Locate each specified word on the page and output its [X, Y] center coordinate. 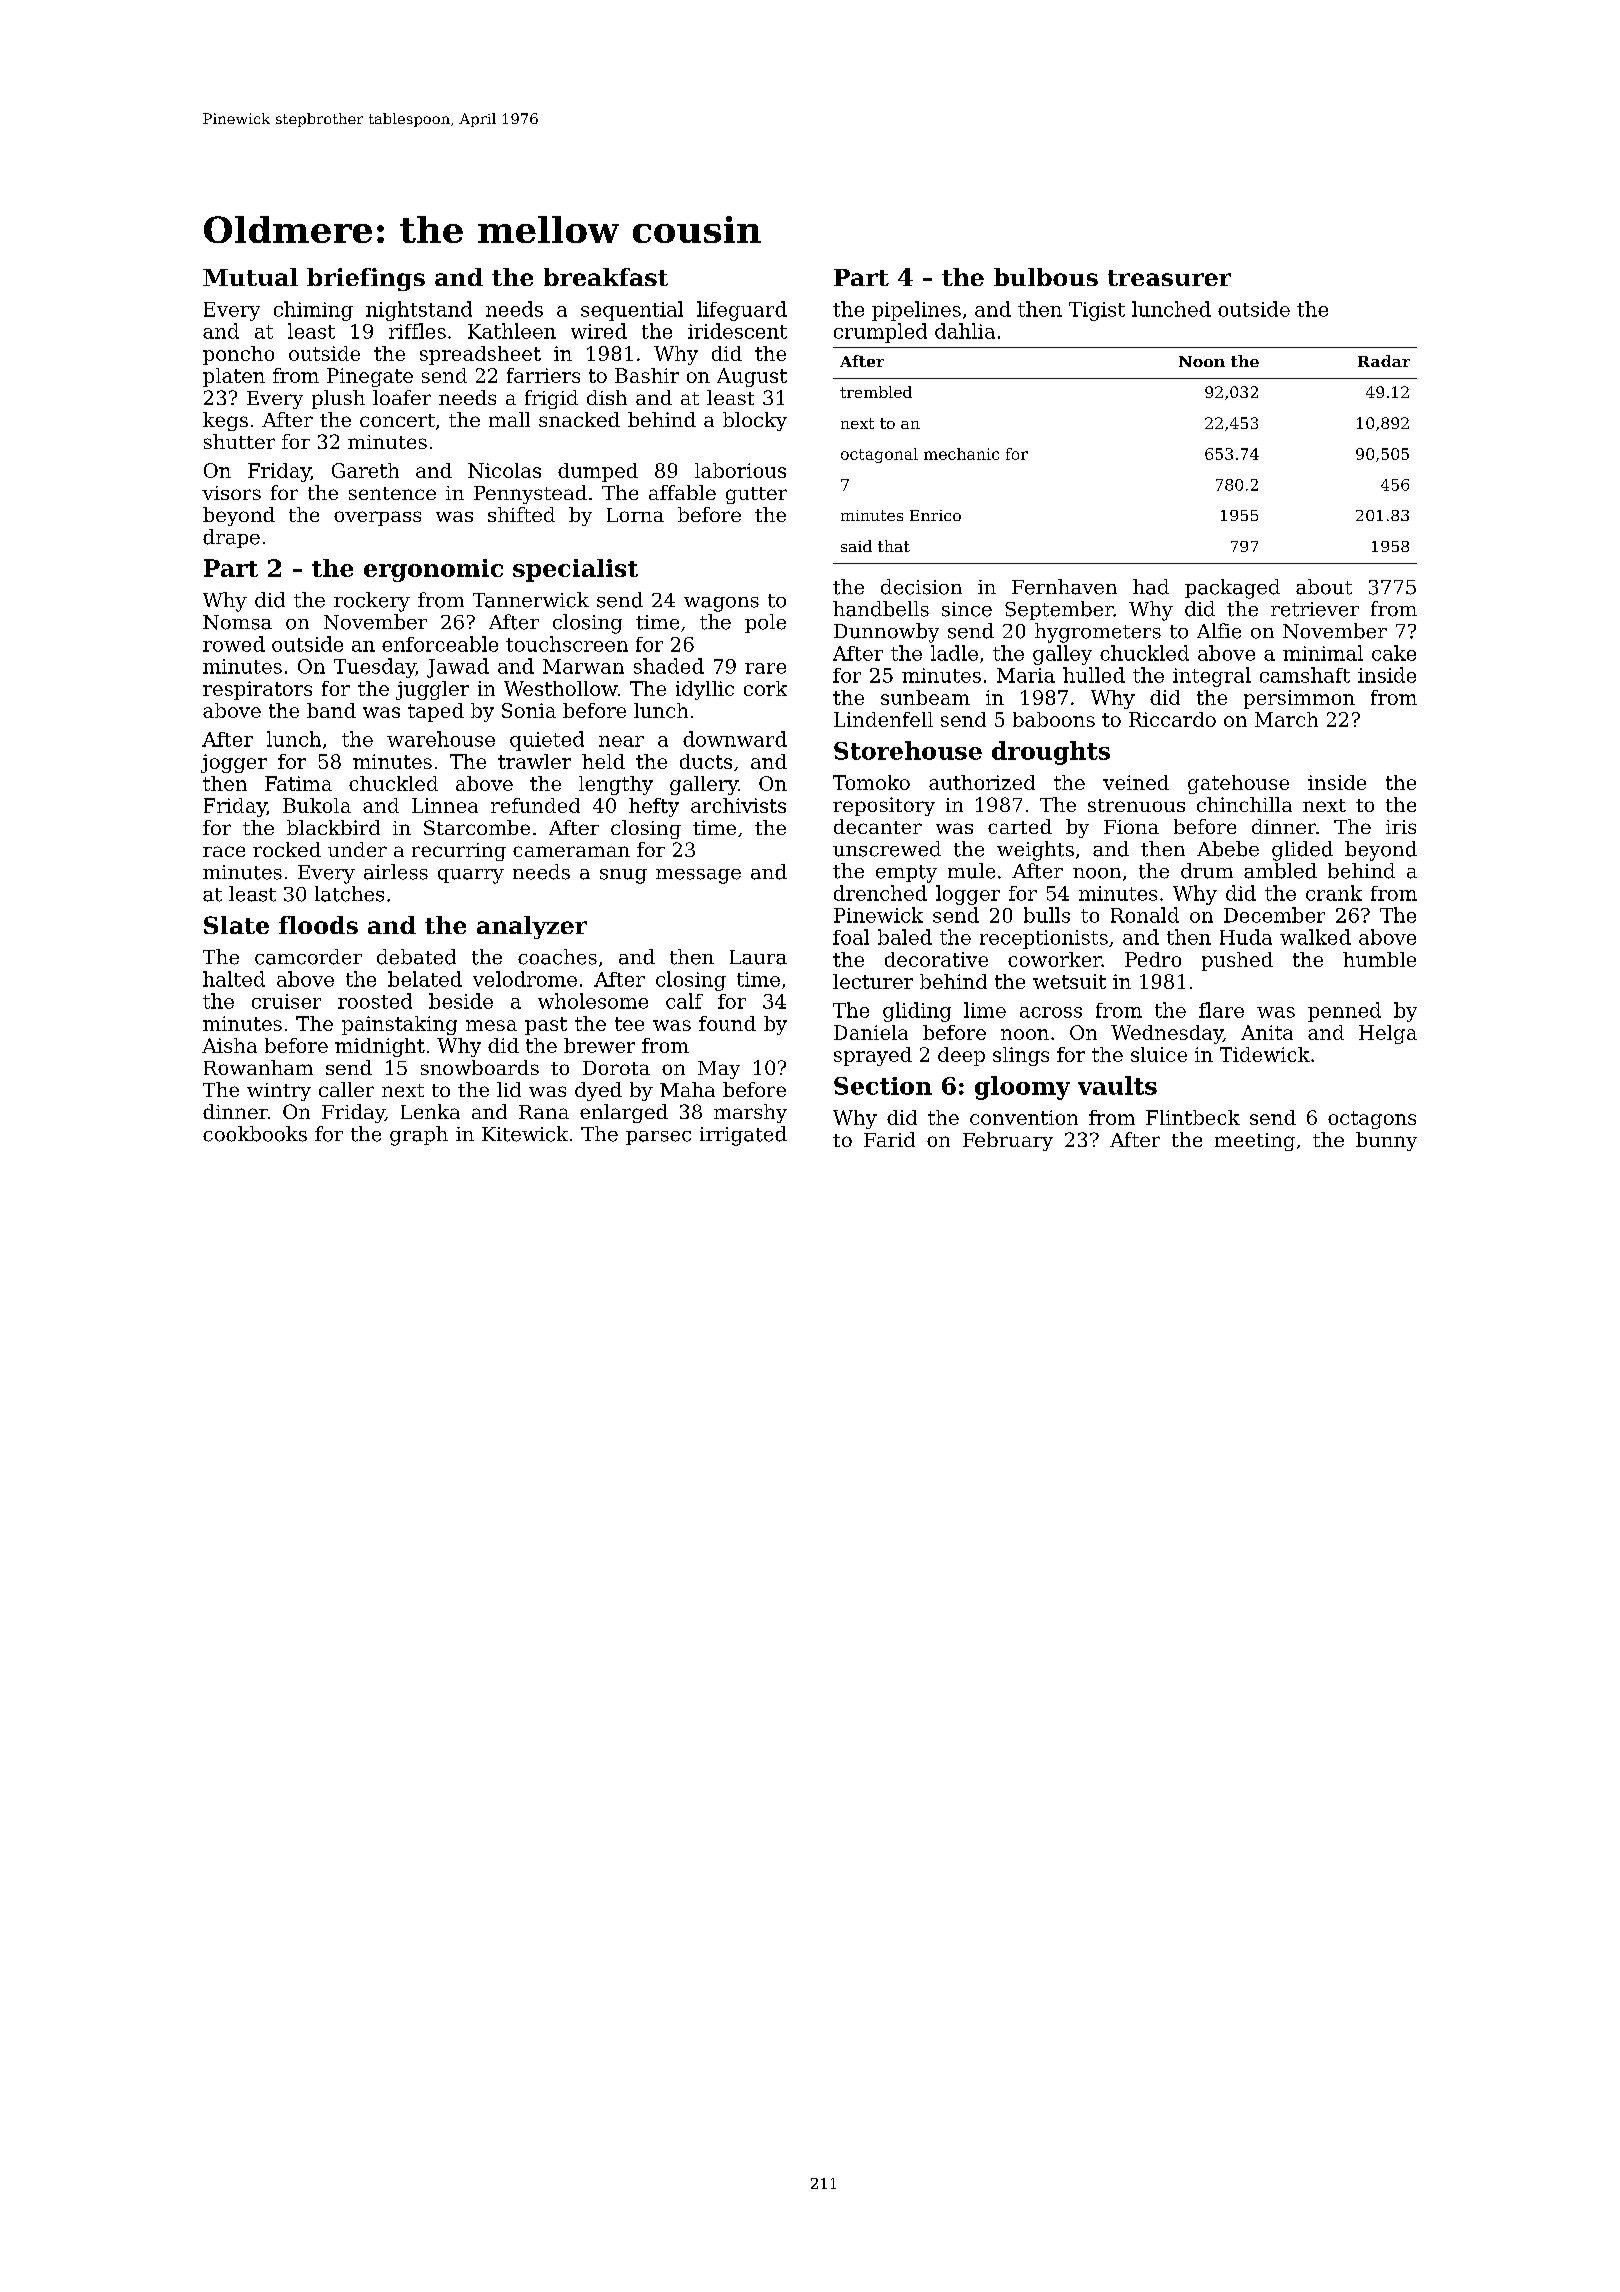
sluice [1159, 1054]
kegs [225, 421]
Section [883, 1086]
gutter [756, 495]
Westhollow [561, 688]
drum [1207, 871]
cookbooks [255, 1134]
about [1324, 587]
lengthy [616, 785]
